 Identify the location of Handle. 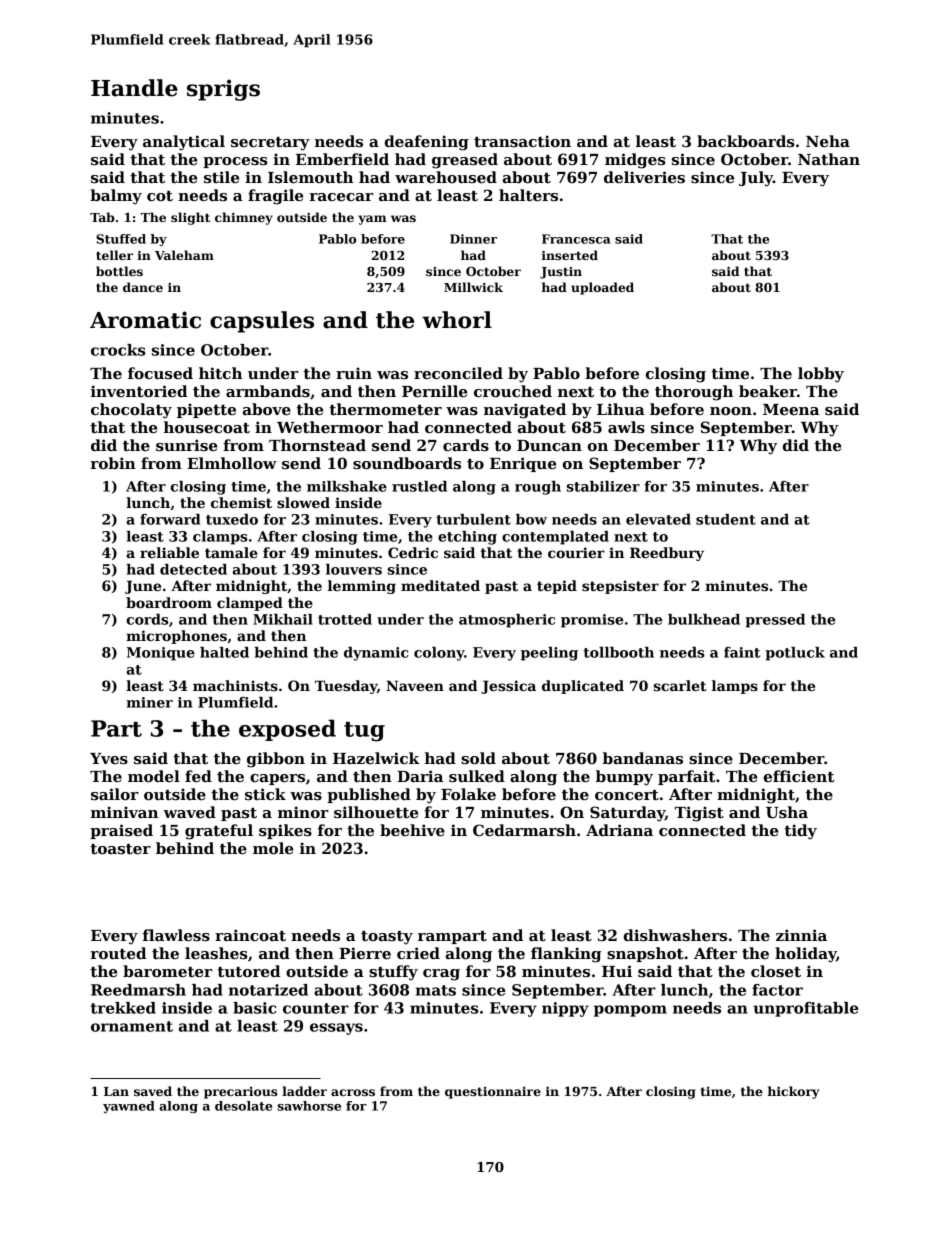
(134, 88).
